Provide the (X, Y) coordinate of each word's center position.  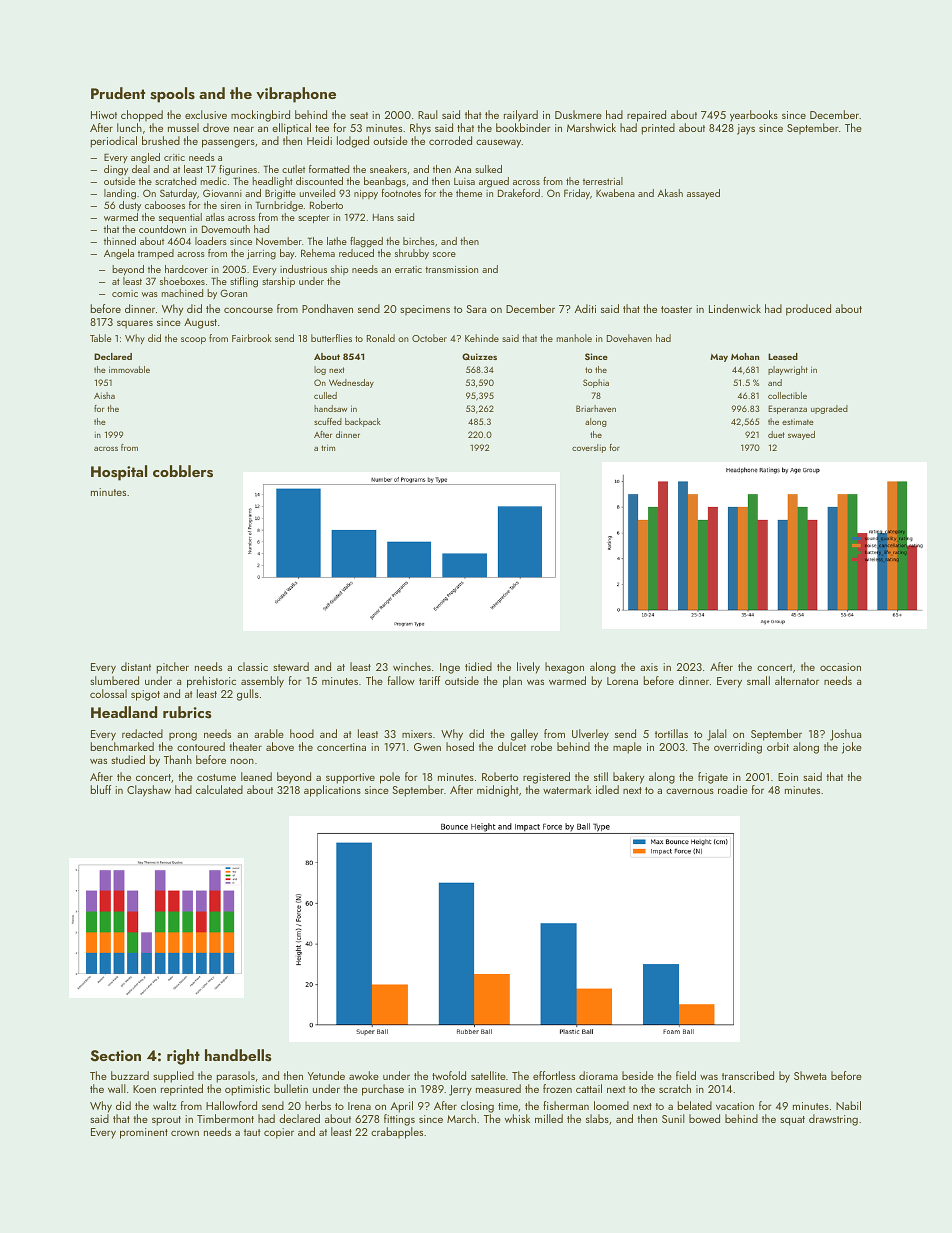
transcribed (748, 1075)
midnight (498, 791)
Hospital (119, 473)
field (686, 1075)
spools (172, 95)
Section (115, 1056)
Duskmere (578, 114)
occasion (840, 667)
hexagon (564, 668)
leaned (256, 776)
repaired (646, 116)
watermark (567, 789)
